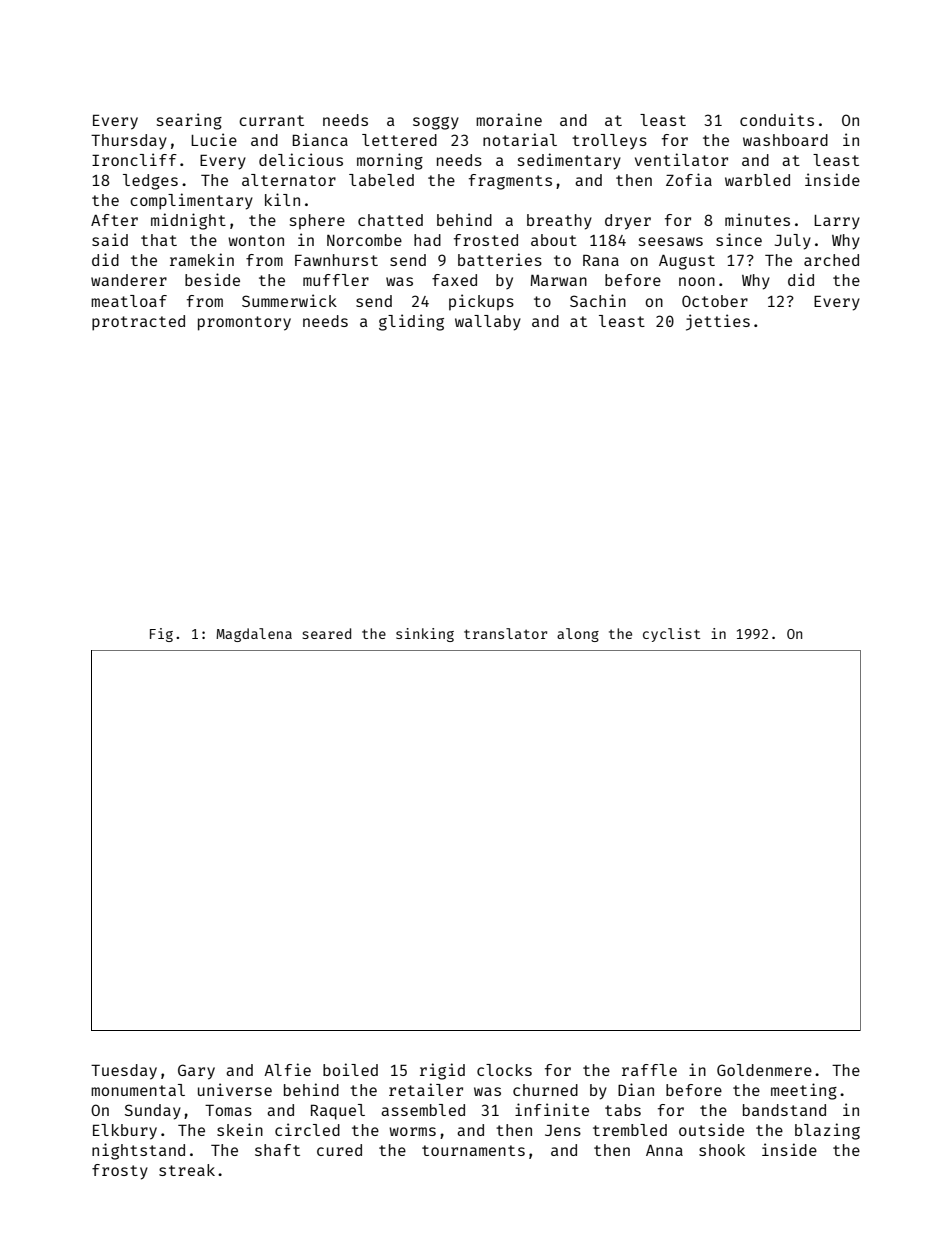 This screenshot has width=952, height=1233. Describe the element at coordinates (578, 635) in the screenshot. I see `along` at that location.
